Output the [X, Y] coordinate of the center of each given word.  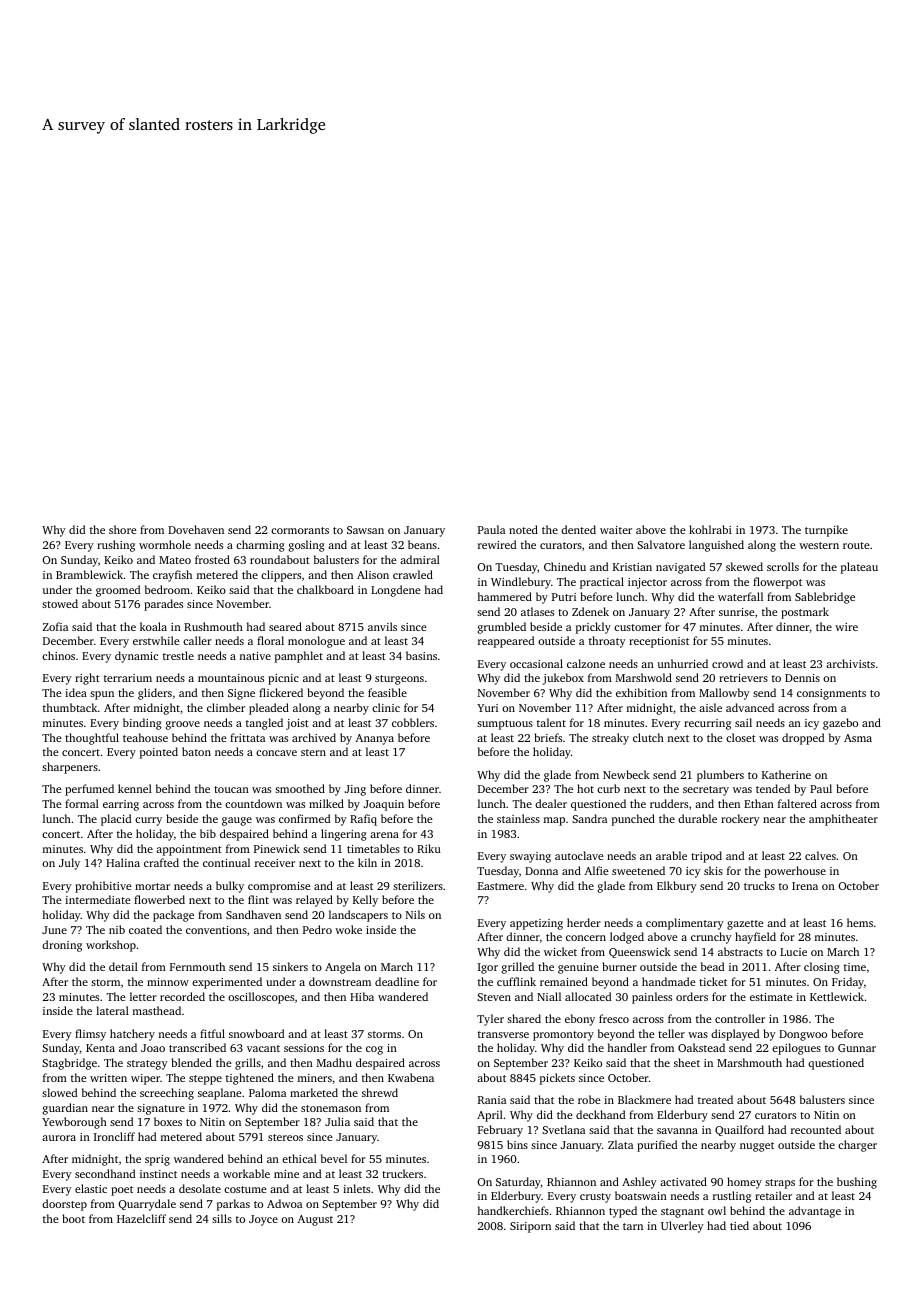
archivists [850, 663]
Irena [805, 886]
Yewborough [74, 1123]
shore [123, 529]
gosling [307, 546]
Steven [494, 997]
